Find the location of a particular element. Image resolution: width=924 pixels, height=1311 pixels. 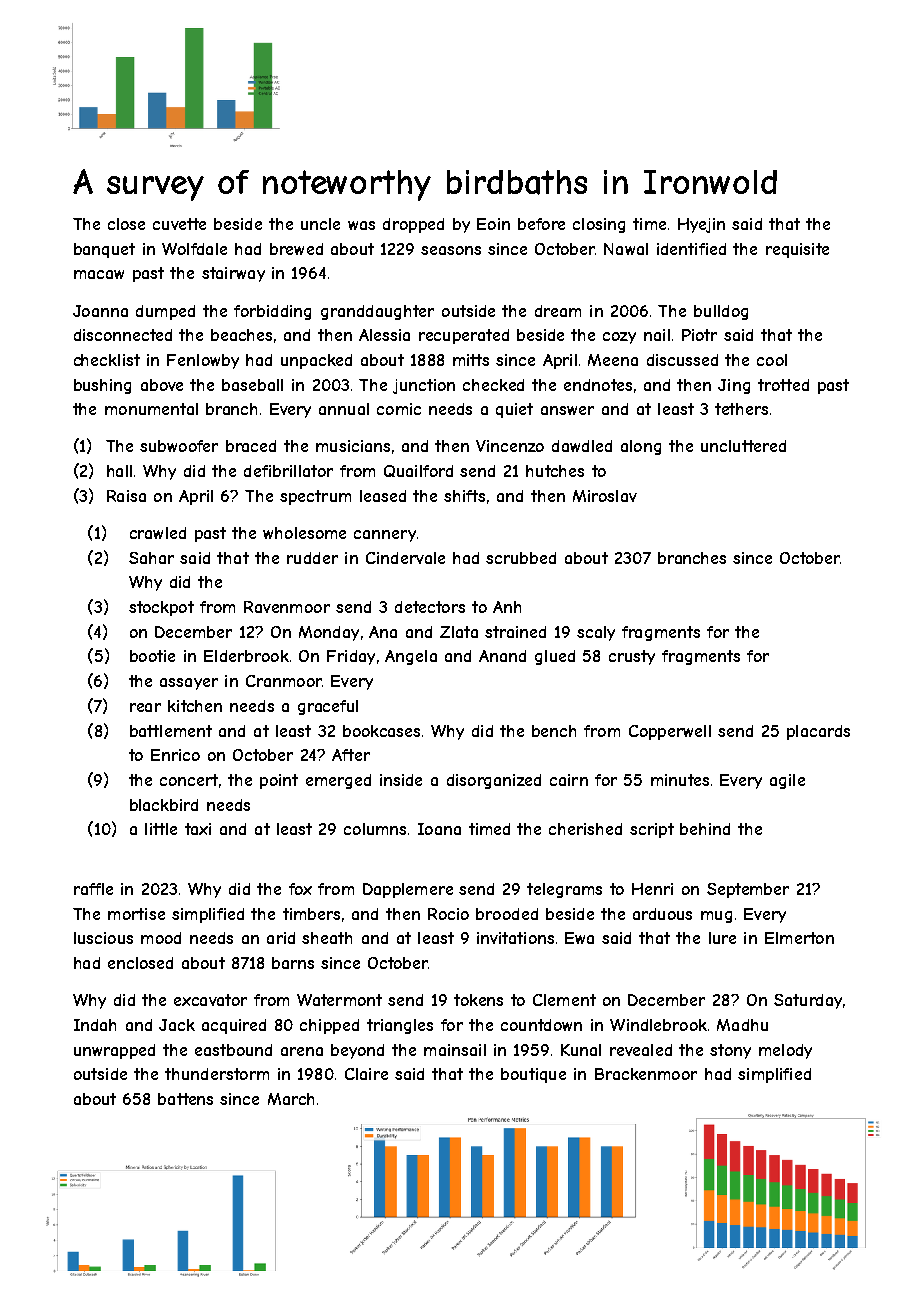

uncle is located at coordinates (320, 224).
